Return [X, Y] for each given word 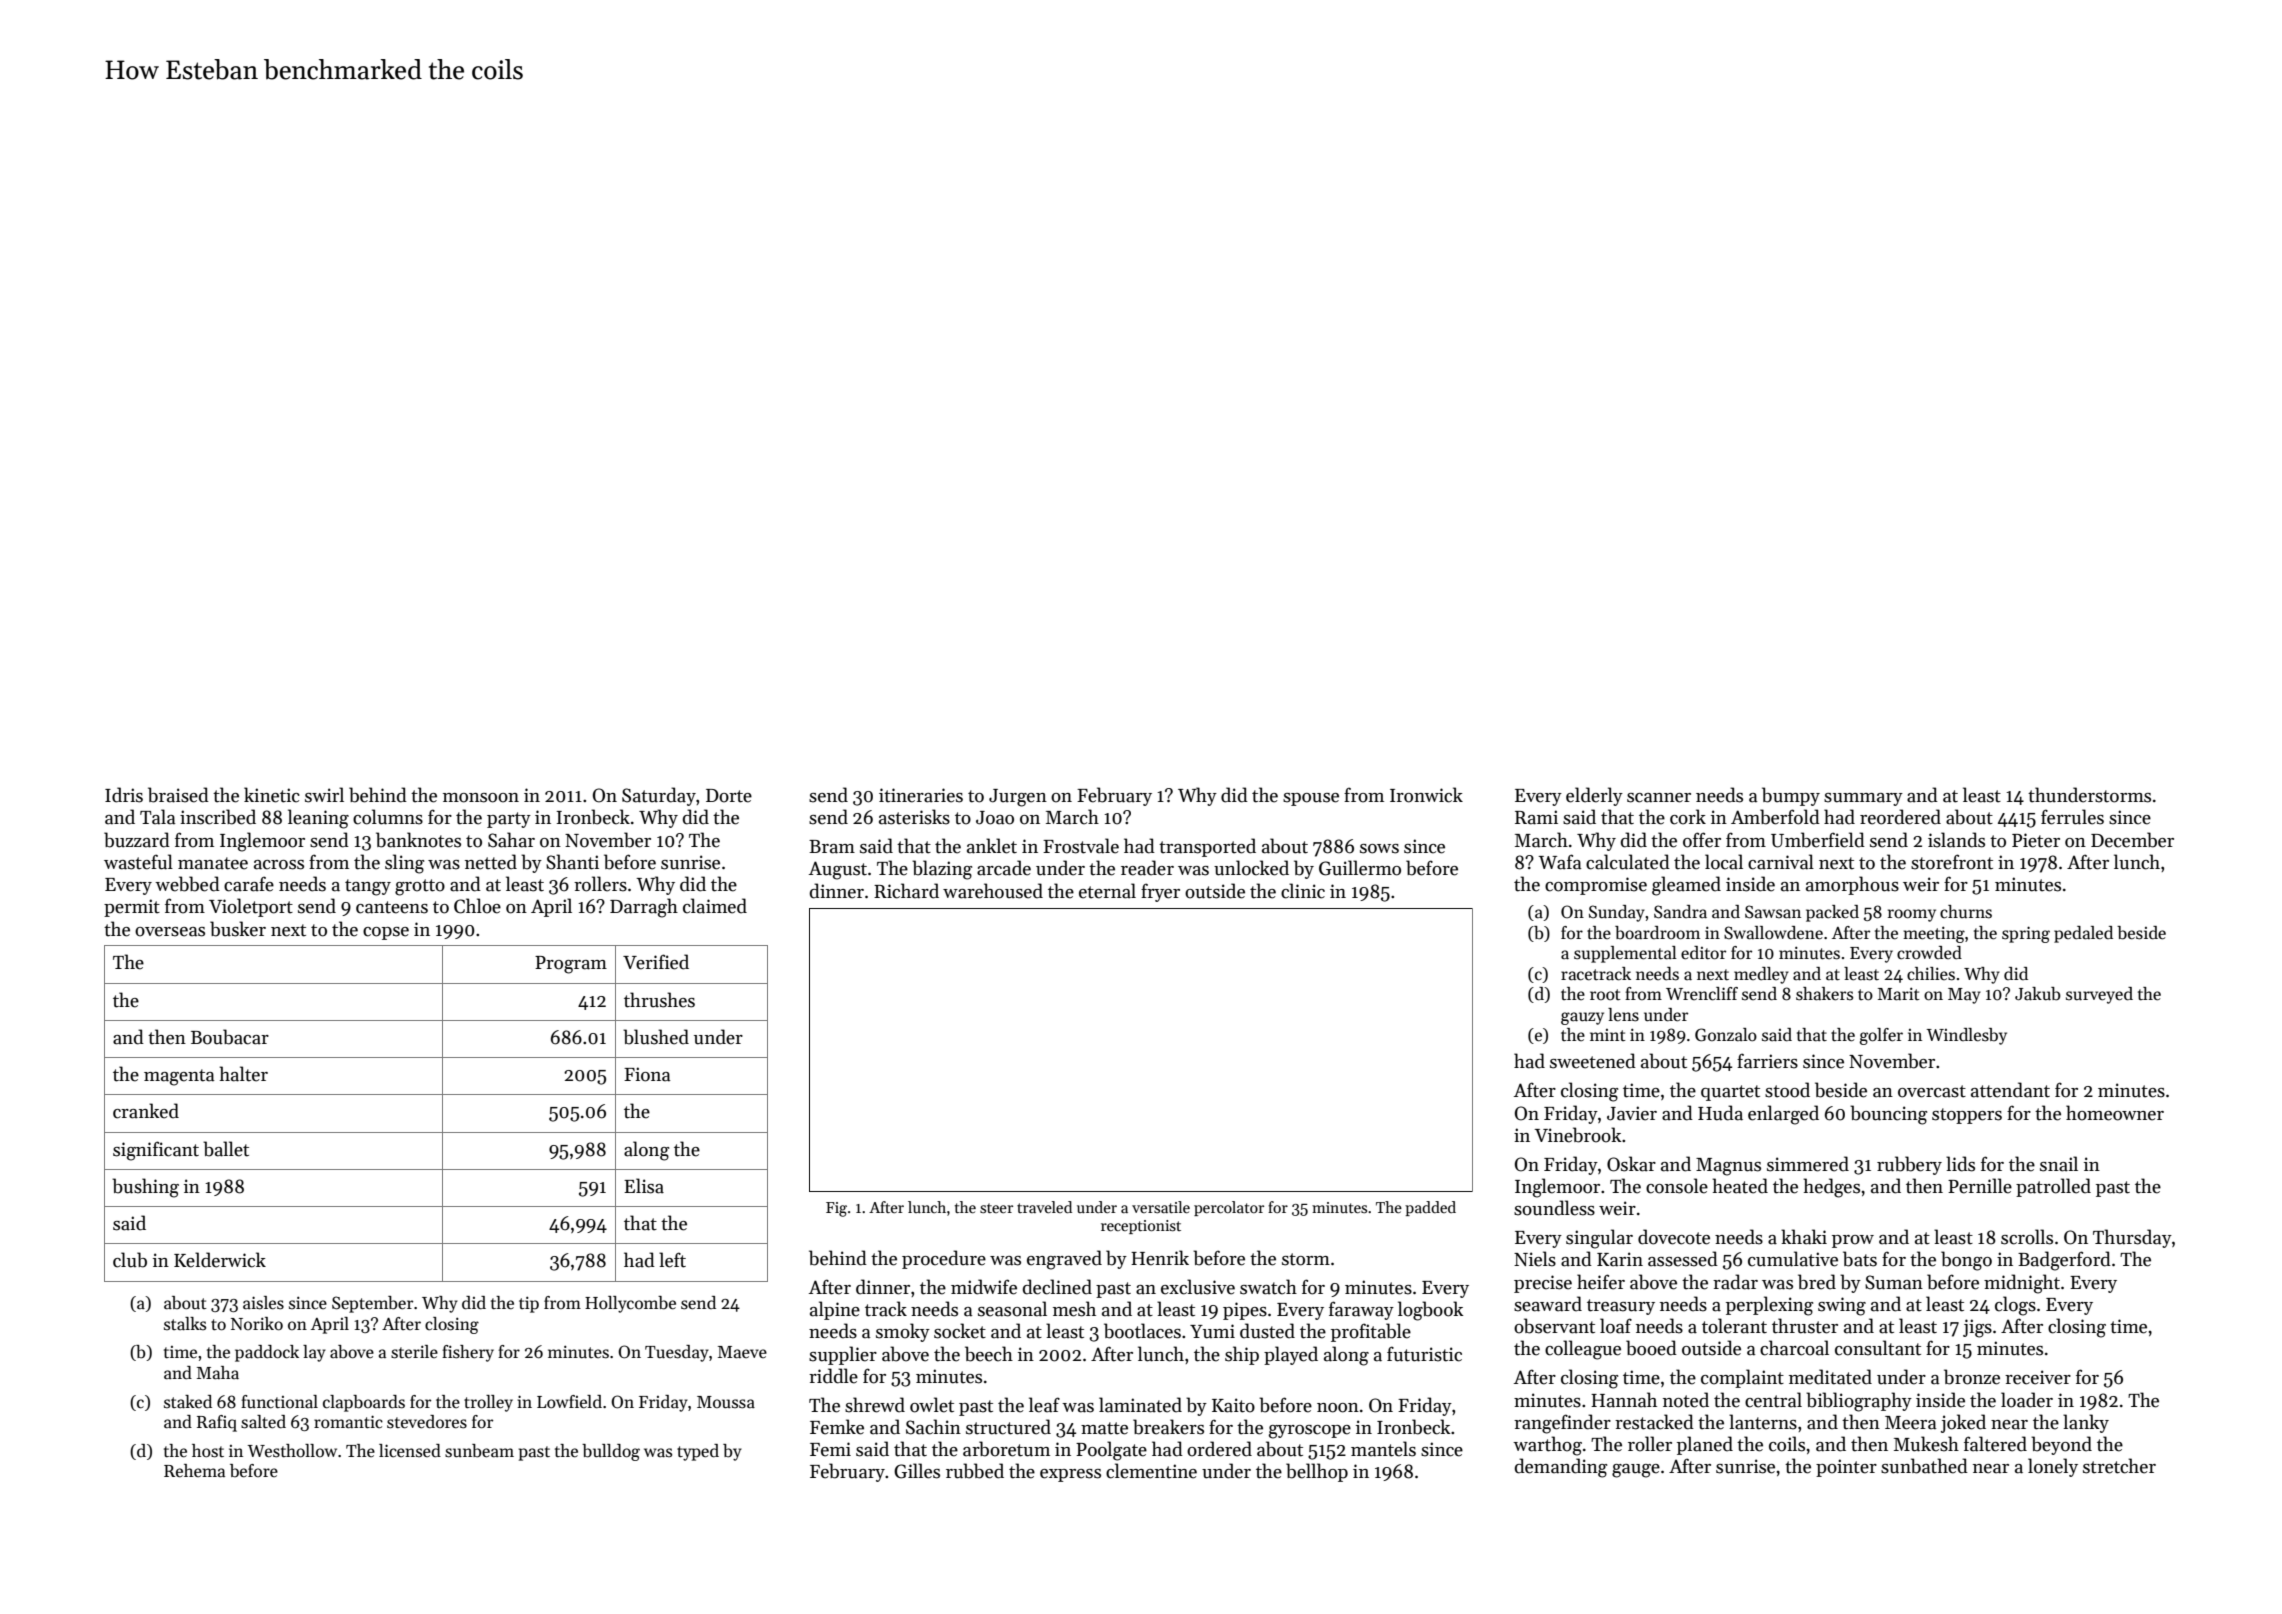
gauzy [1582, 1018]
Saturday [659, 796]
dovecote [1674, 1237]
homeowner [2115, 1113]
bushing [145, 1188]
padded [1430, 1208]
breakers [1168, 1427]
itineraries [921, 795]
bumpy [1791, 796]
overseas [170, 932]
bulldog [611, 1452]
